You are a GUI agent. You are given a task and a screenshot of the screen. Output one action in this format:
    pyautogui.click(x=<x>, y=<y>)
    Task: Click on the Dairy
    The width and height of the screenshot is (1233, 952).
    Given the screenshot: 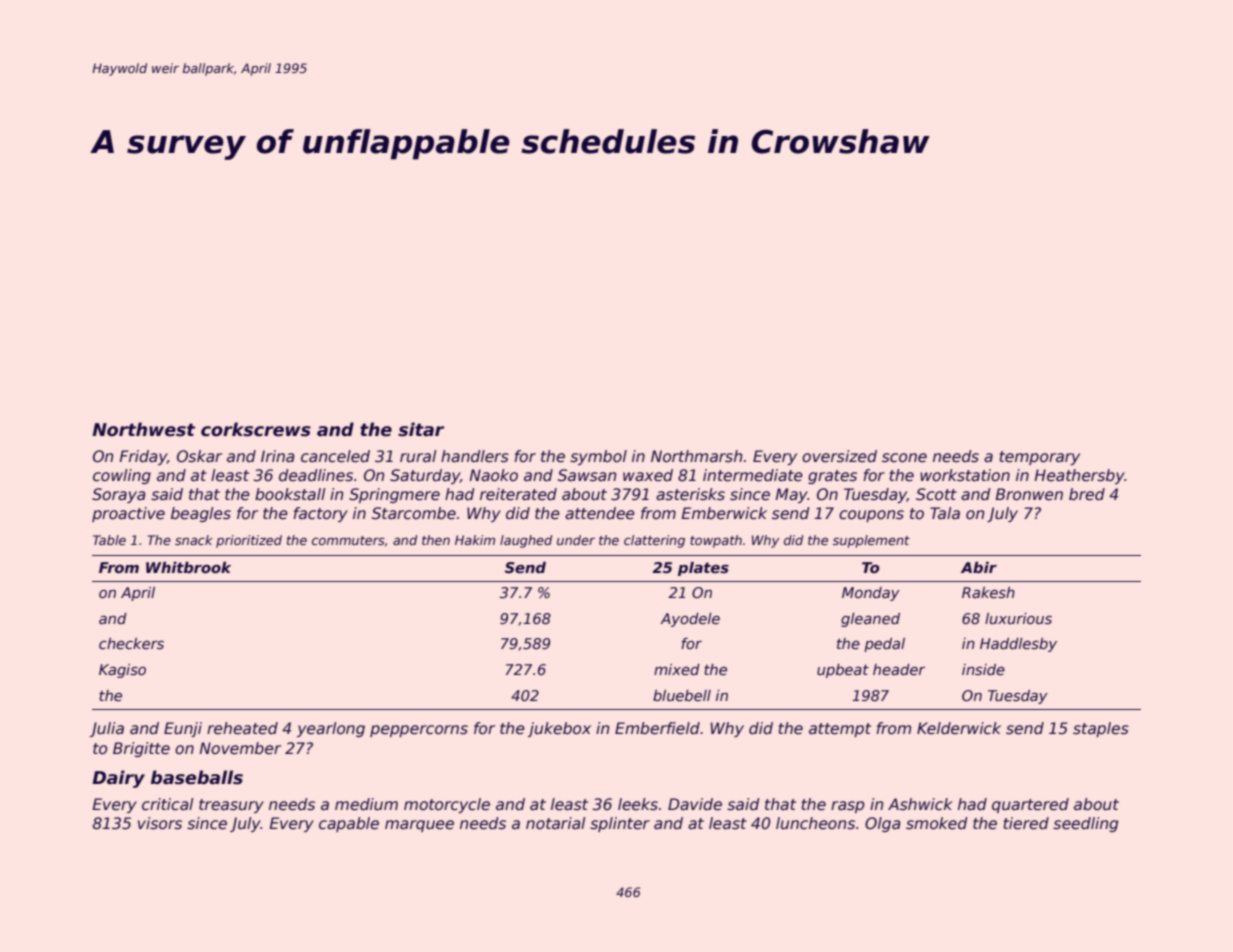 What is the action you would take?
    pyautogui.click(x=118, y=779)
